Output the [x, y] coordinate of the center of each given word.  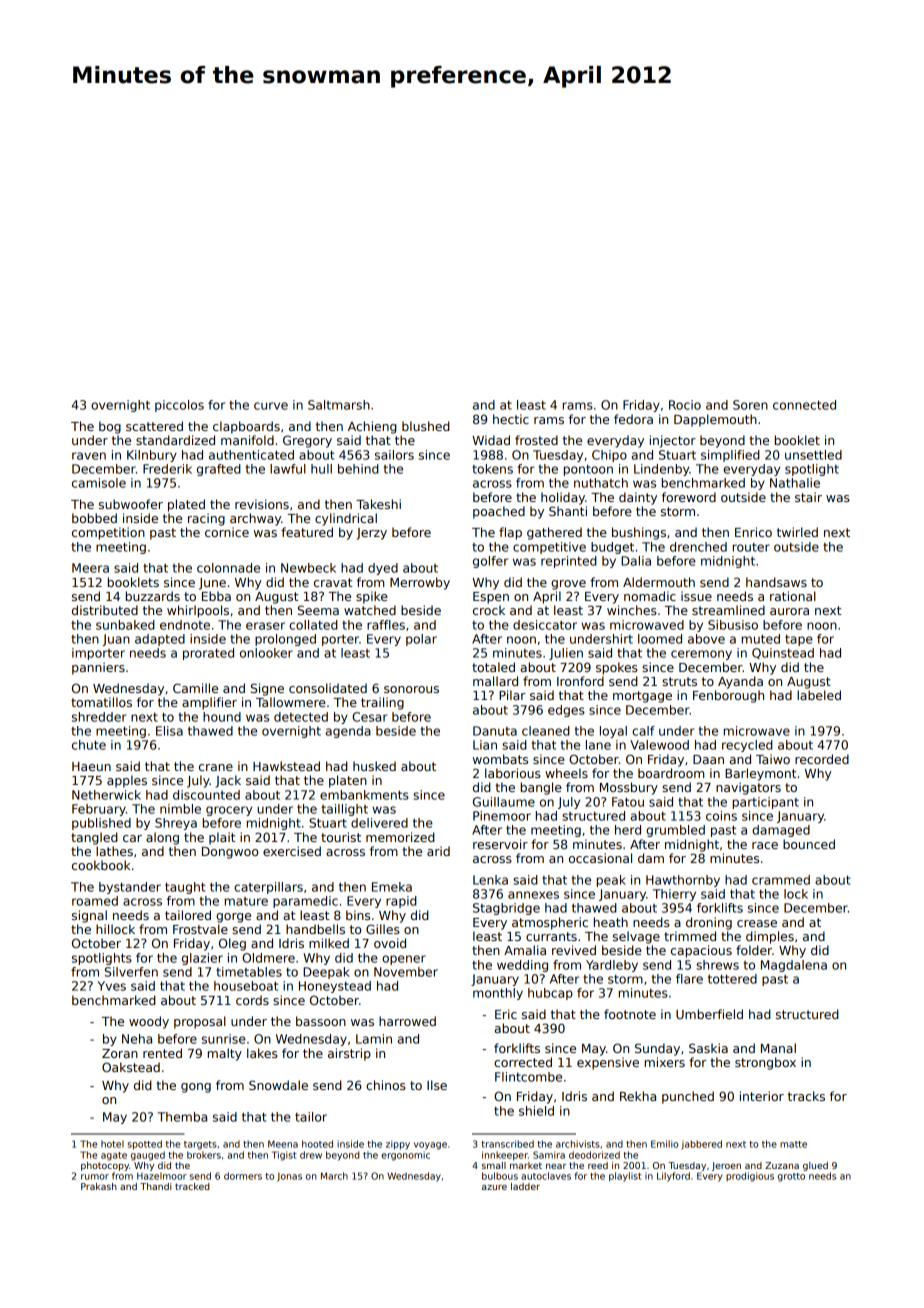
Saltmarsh [339, 405]
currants [551, 936]
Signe [267, 689]
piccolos [179, 406]
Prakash [99, 1186]
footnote [630, 1014]
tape [799, 640]
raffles [386, 625]
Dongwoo [230, 853]
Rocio [685, 405]
